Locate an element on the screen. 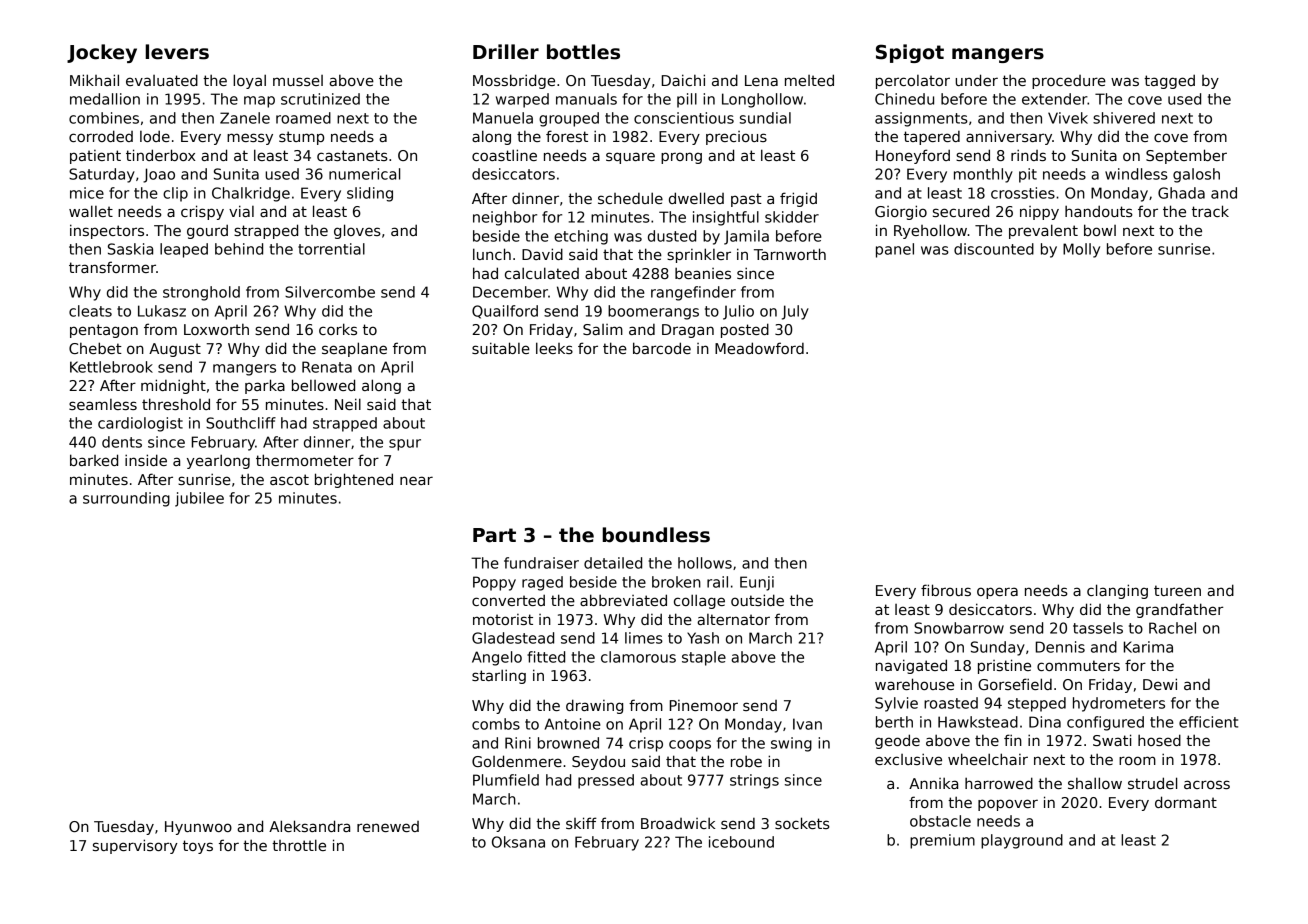 The image size is (1308, 924). playground is located at coordinates (1022, 841).
